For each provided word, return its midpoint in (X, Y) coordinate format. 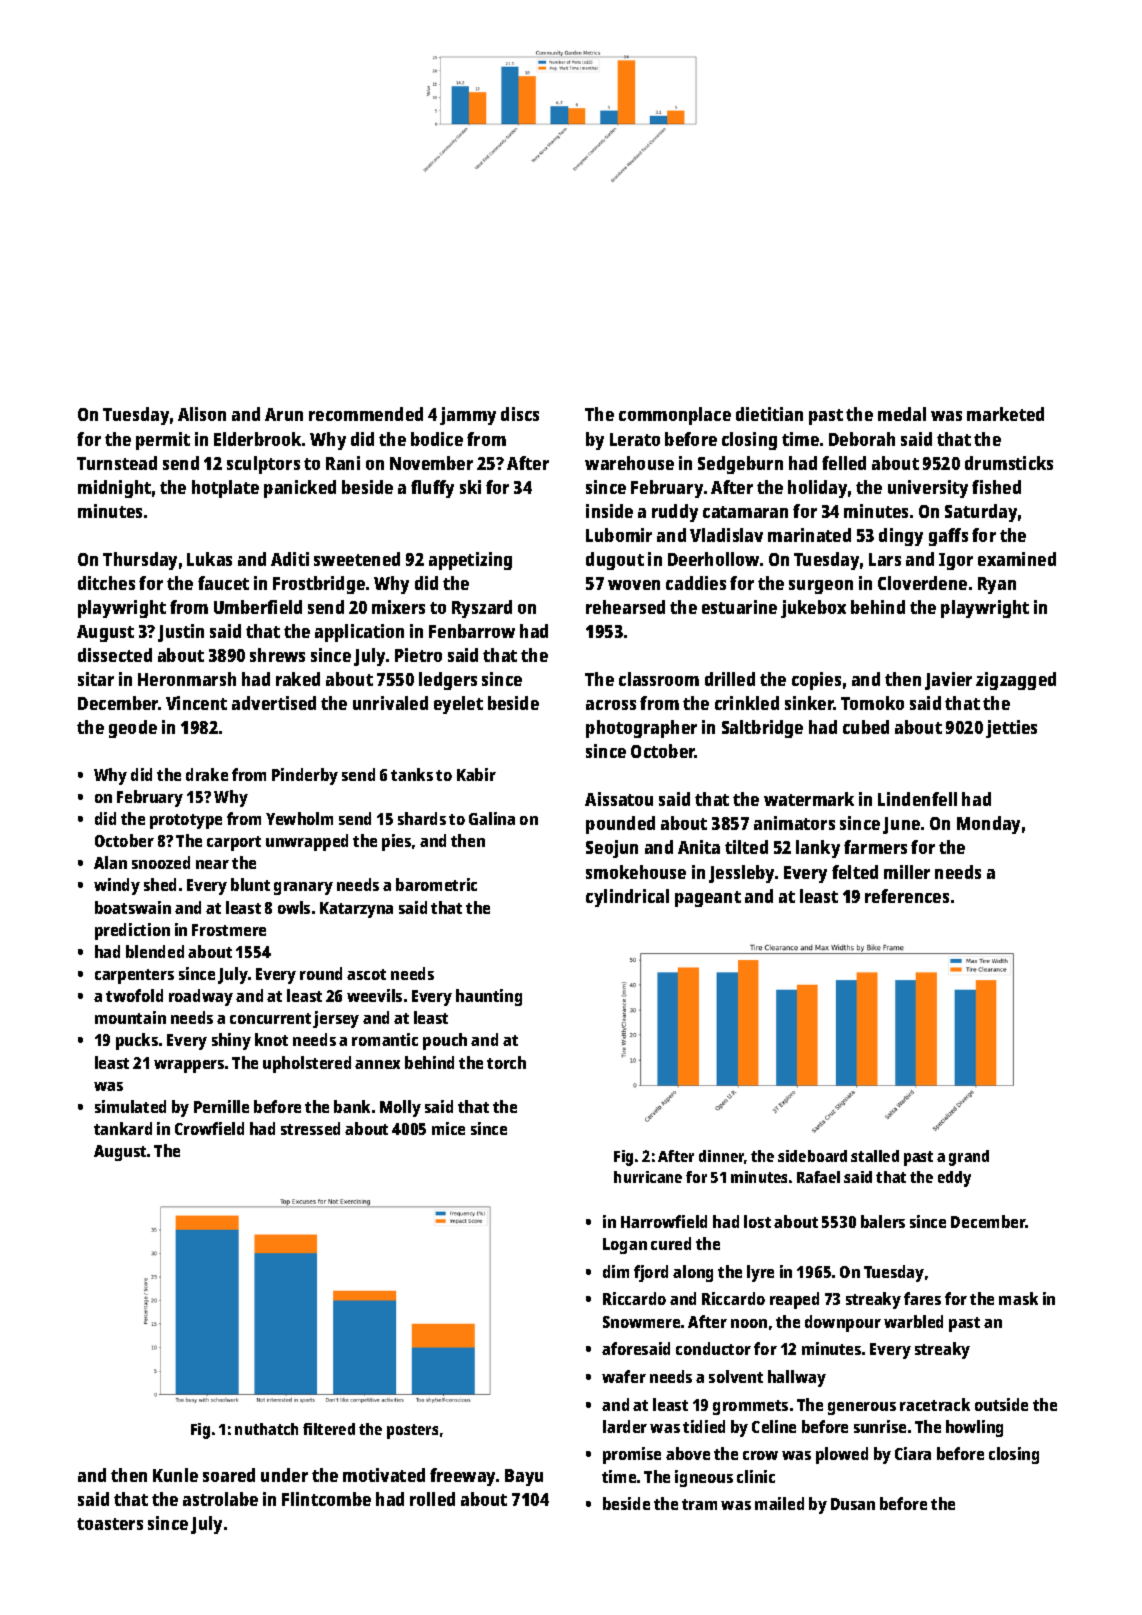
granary (303, 888)
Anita (699, 847)
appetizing (470, 561)
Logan (625, 1246)
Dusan (853, 1504)
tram (699, 1504)
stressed (310, 1128)
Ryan (997, 585)
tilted (746, 847)
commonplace (675, 416)
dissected (115, 655)
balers (883, 1221)
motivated (384, 1475)
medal (902, 414)
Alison (202, 414)
